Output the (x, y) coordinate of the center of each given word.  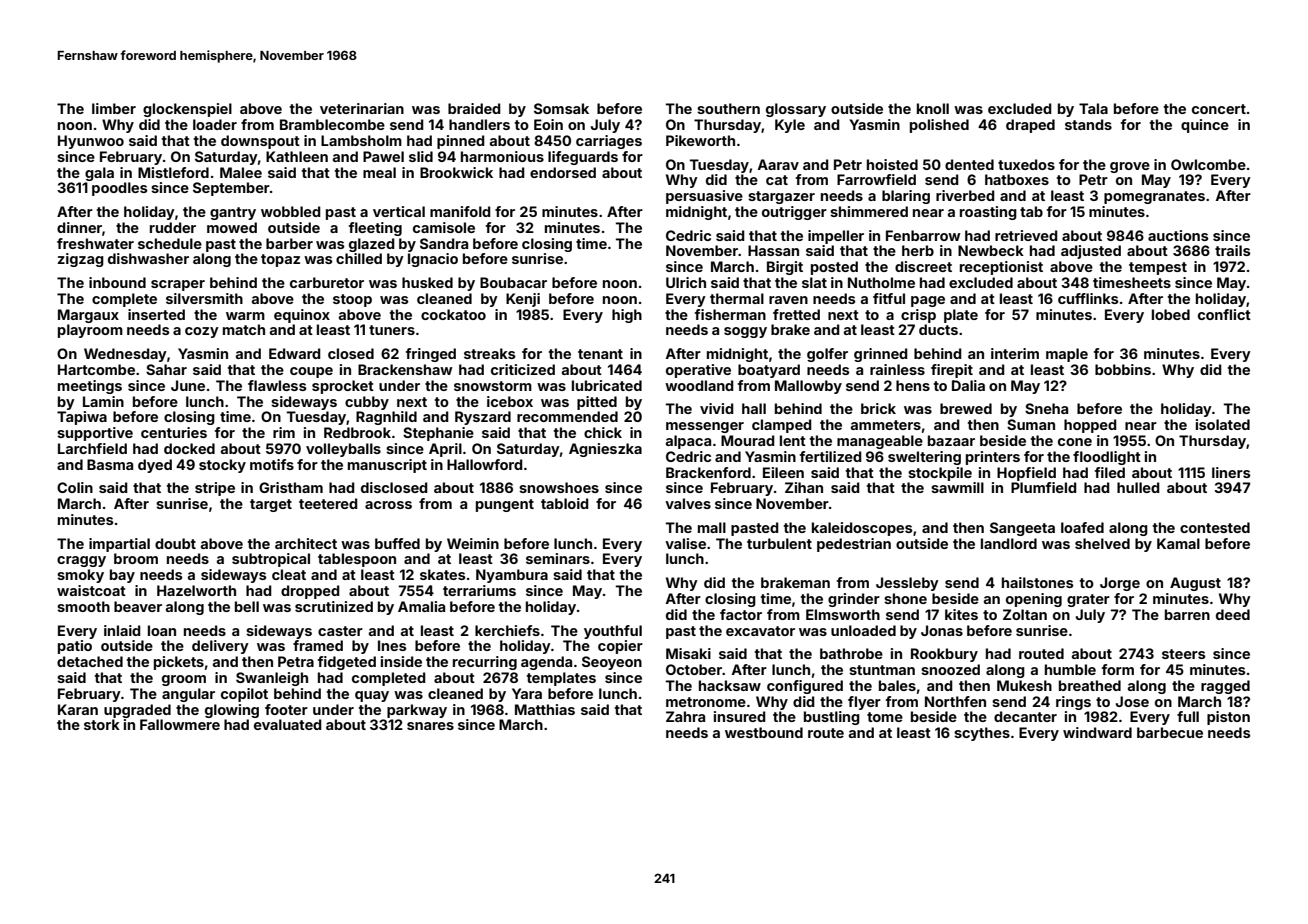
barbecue (1170, 732)
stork (102, 724)
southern (728, 108)
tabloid (565, 503)
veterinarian (362, 108)
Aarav (778, 164)
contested (1215, 527)
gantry (233, 213)
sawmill (957, 487)
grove (1130, 167)
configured (805, 687)
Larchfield (92, 448)
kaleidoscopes (862, 529)
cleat (289, 574)
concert (1219, 109)
